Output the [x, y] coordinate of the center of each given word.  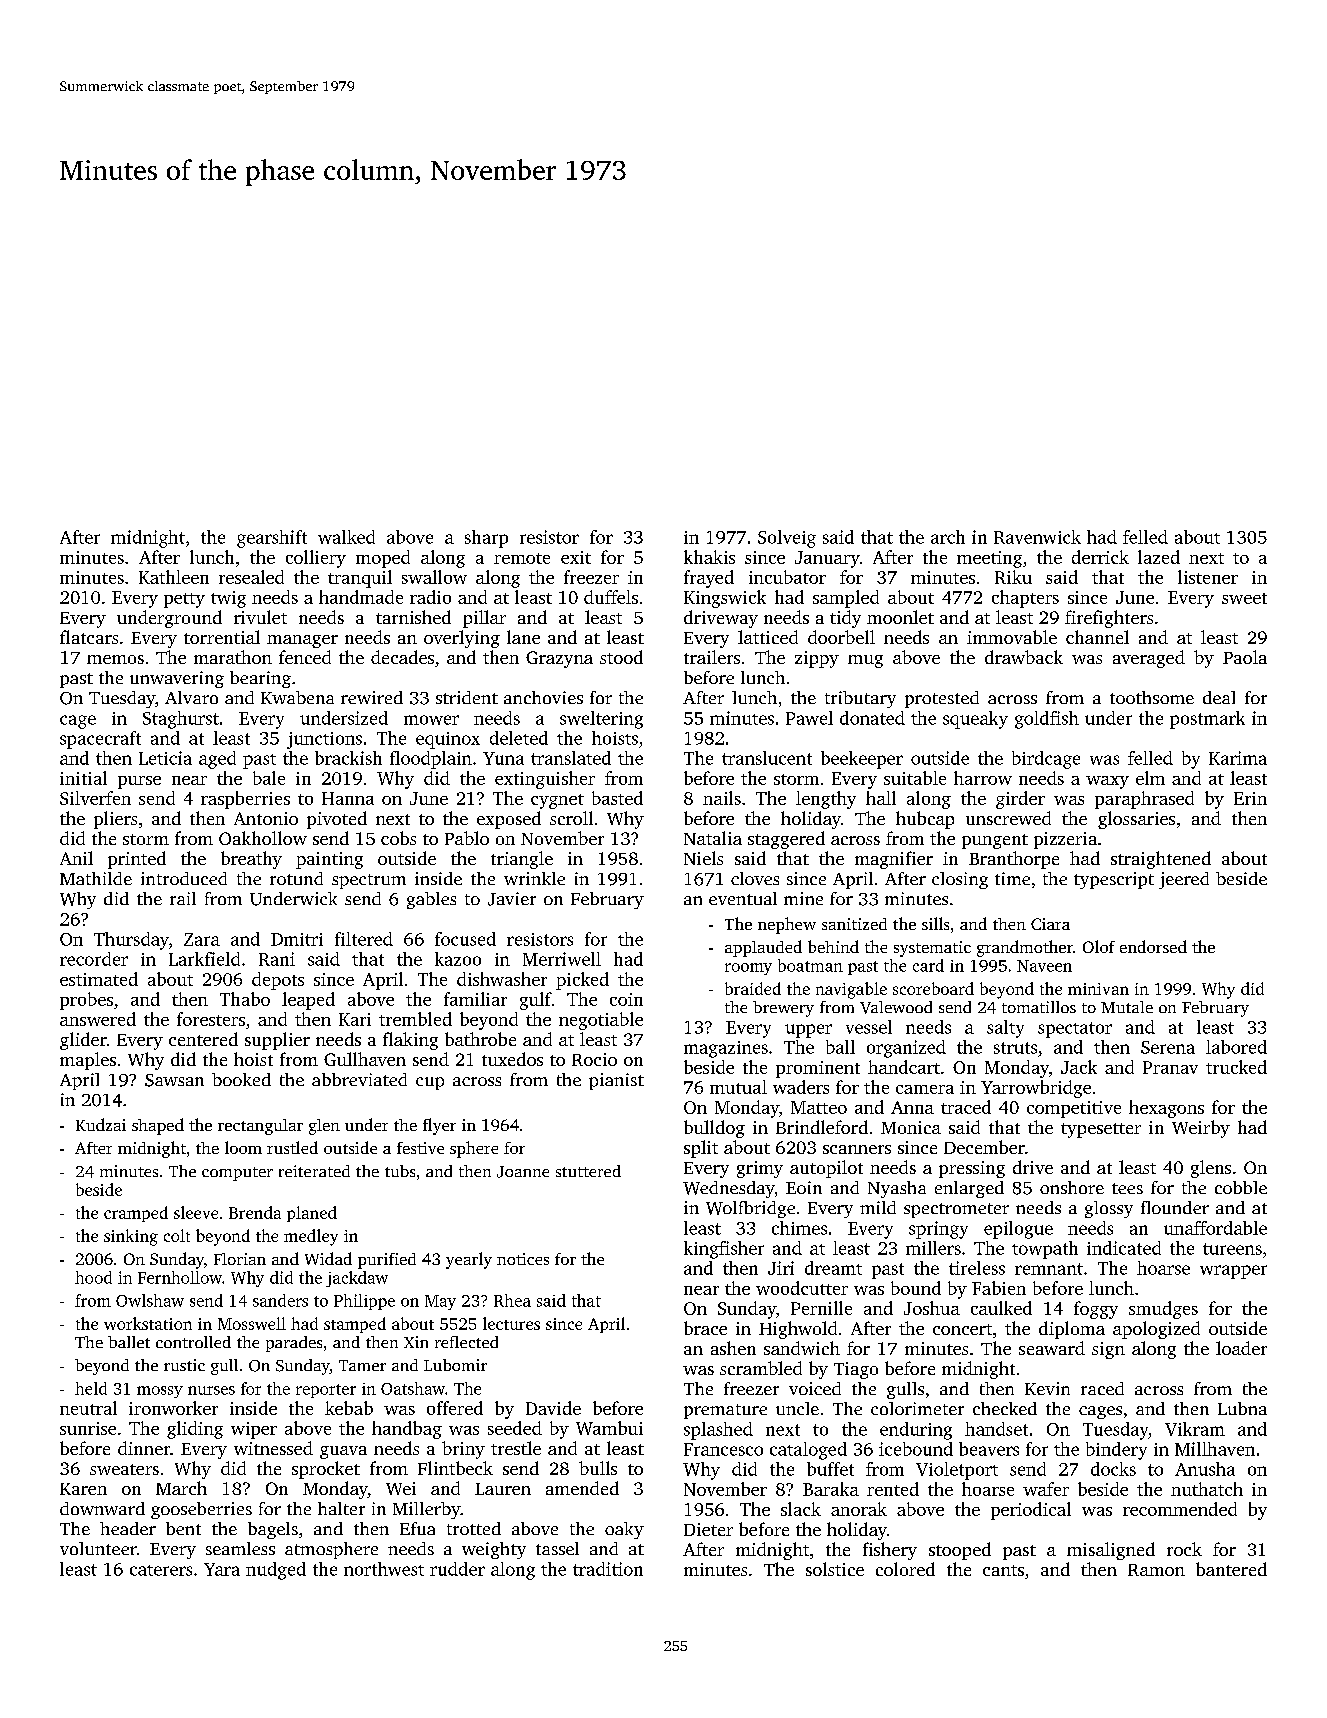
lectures [511, 1323]
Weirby [1201, 1129]
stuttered [588, 1171]
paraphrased [1144, 800]
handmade [361, 597]
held [91, 1388]
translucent [767, 758]
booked [241, 1079]
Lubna [1242, 1408]
